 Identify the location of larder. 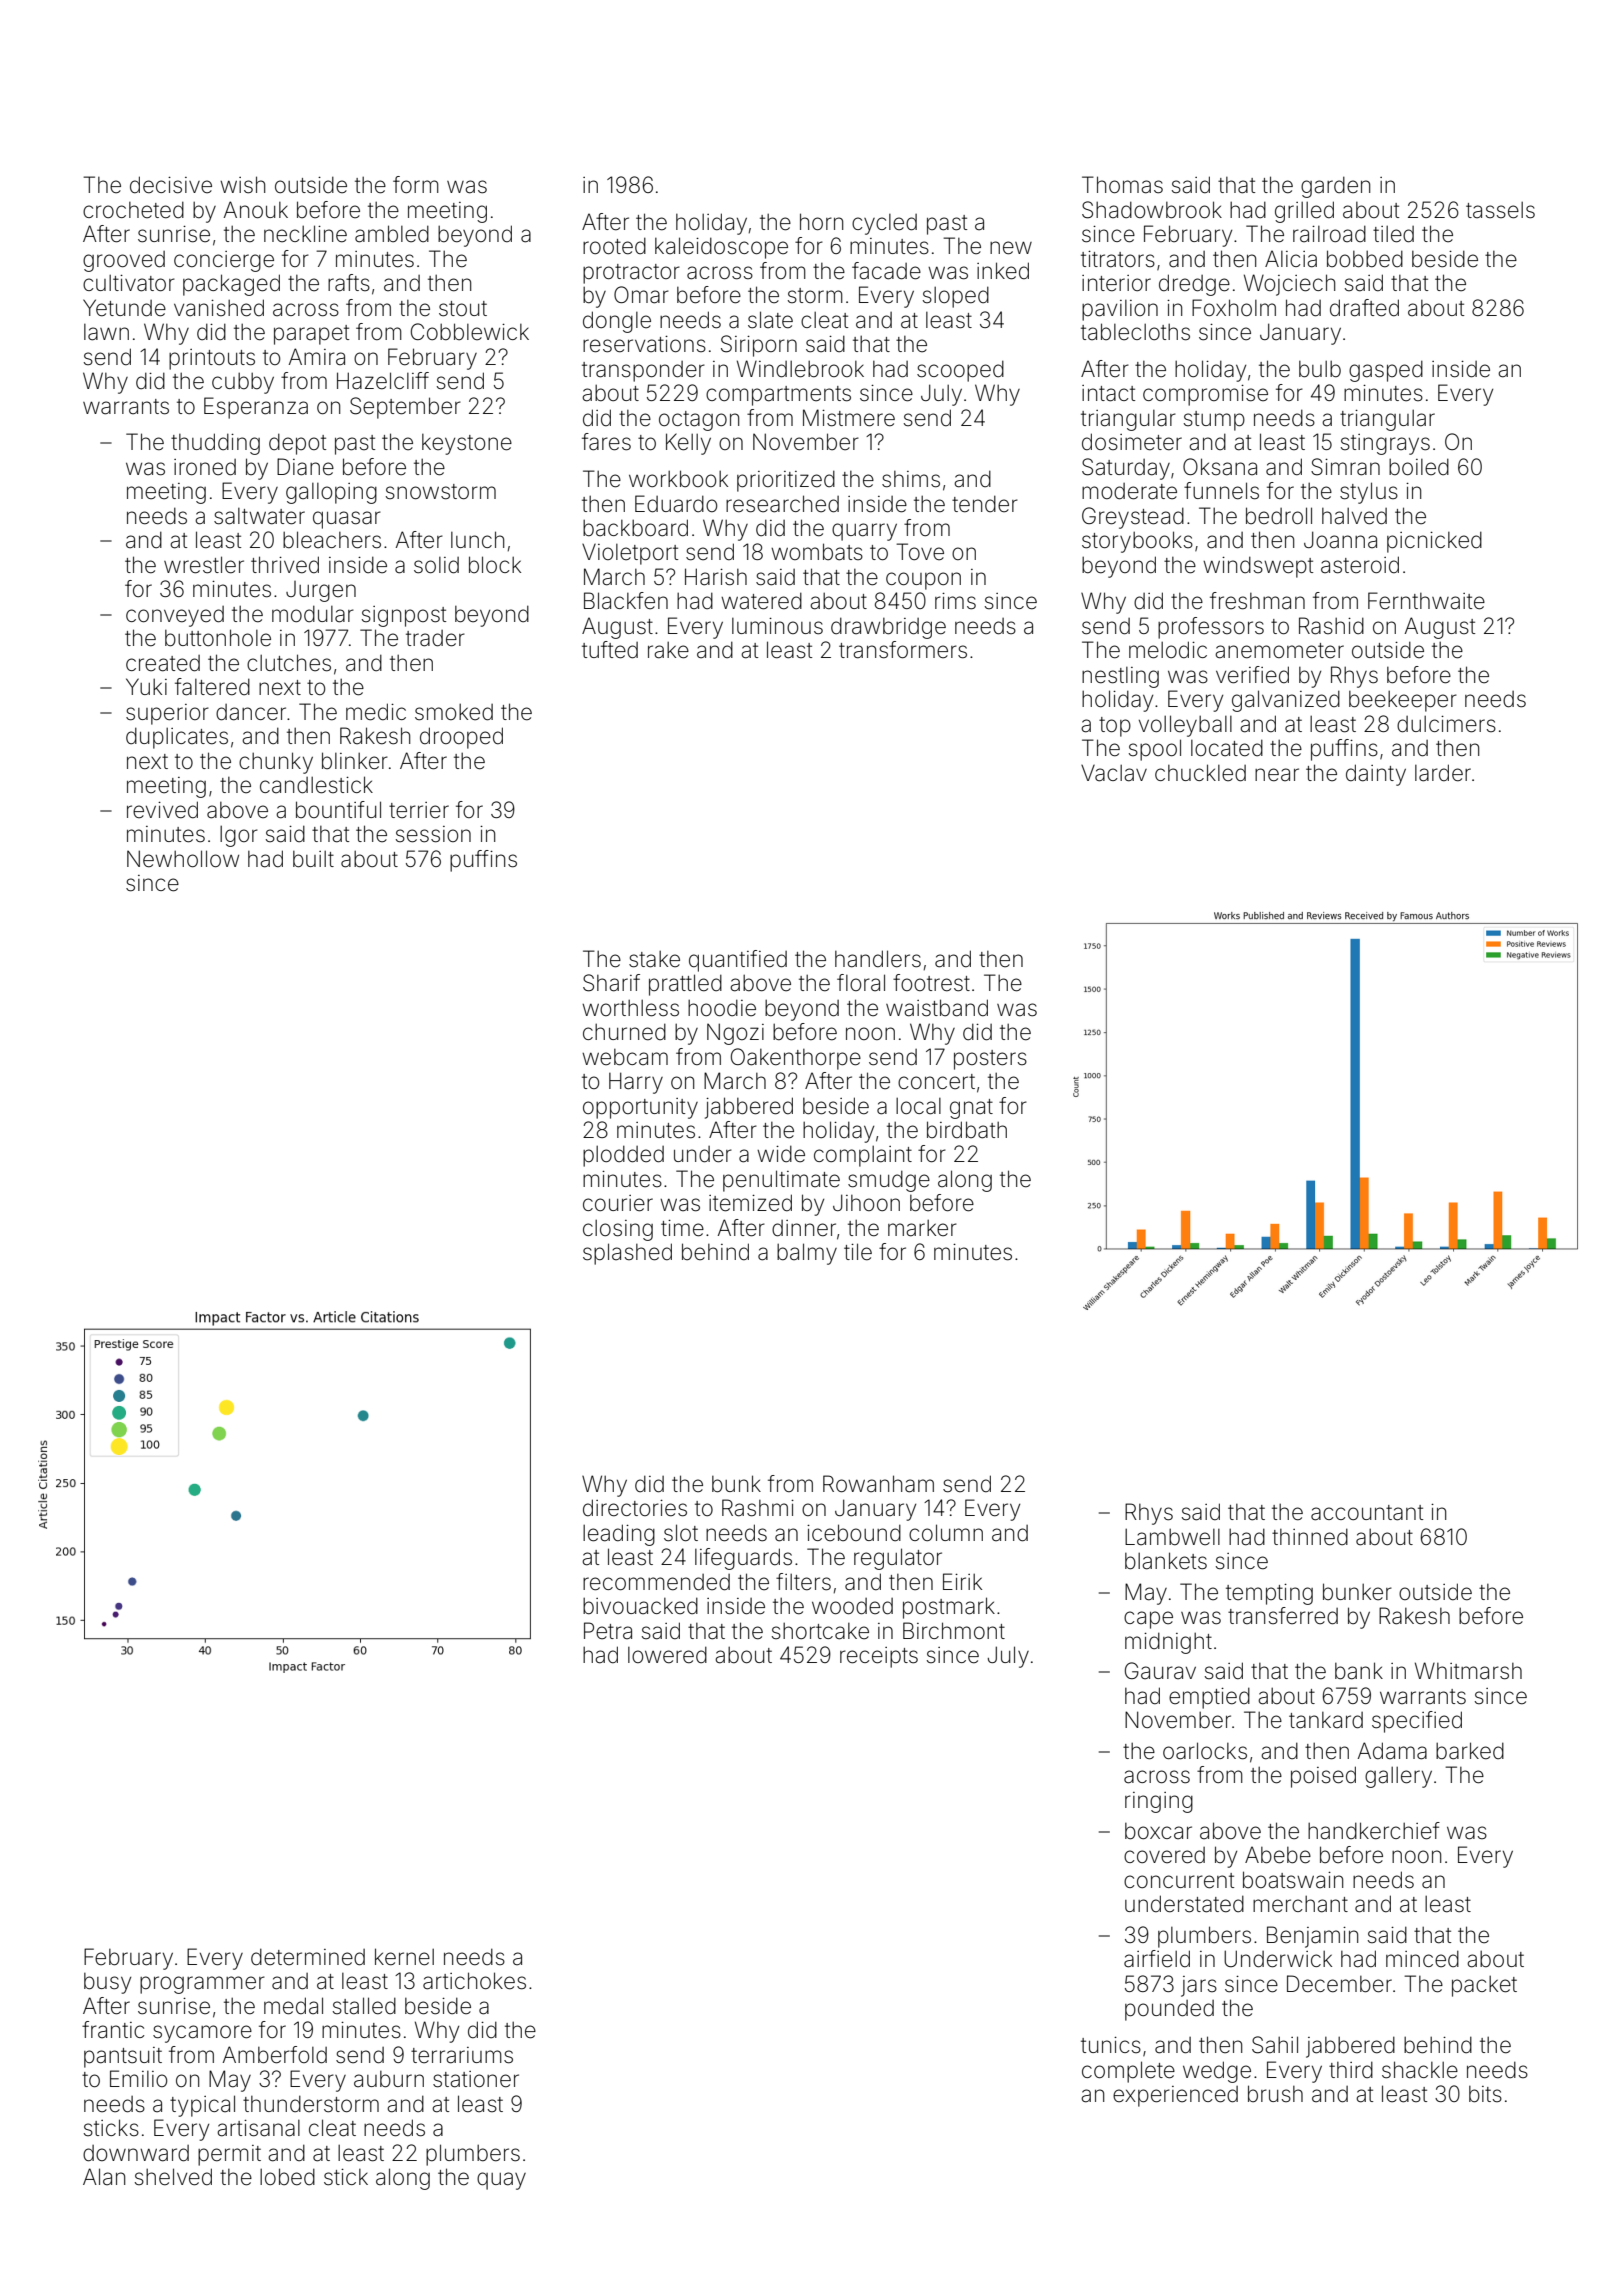
(1443, 773).
